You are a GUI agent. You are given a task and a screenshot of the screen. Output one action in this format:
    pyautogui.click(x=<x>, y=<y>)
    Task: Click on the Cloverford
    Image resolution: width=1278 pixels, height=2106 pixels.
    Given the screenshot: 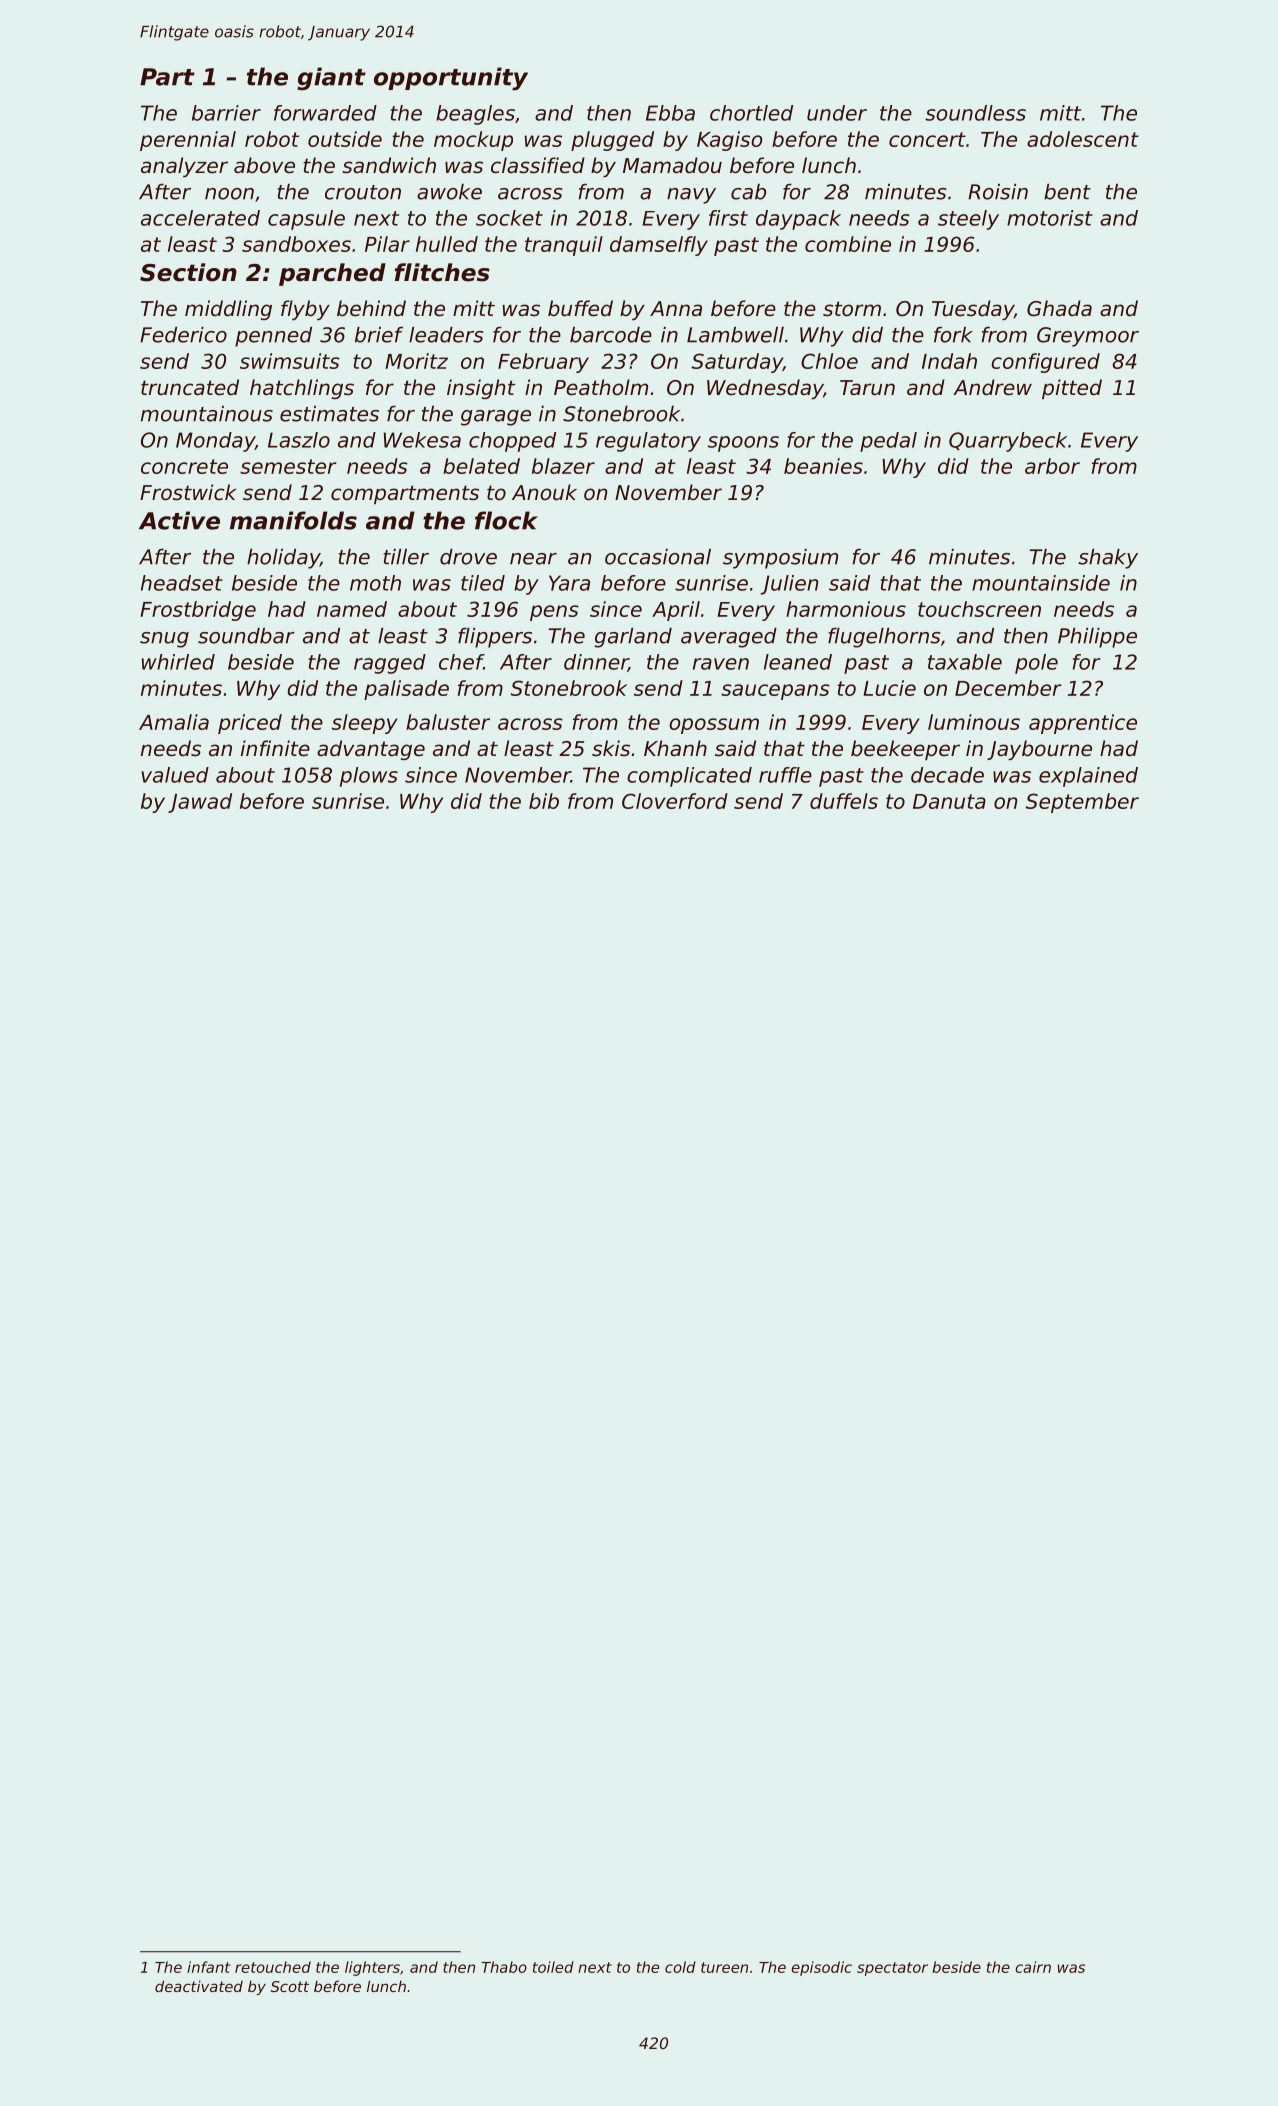 What is the action you would take?
    pyautogui.click(x=675, y=801)
